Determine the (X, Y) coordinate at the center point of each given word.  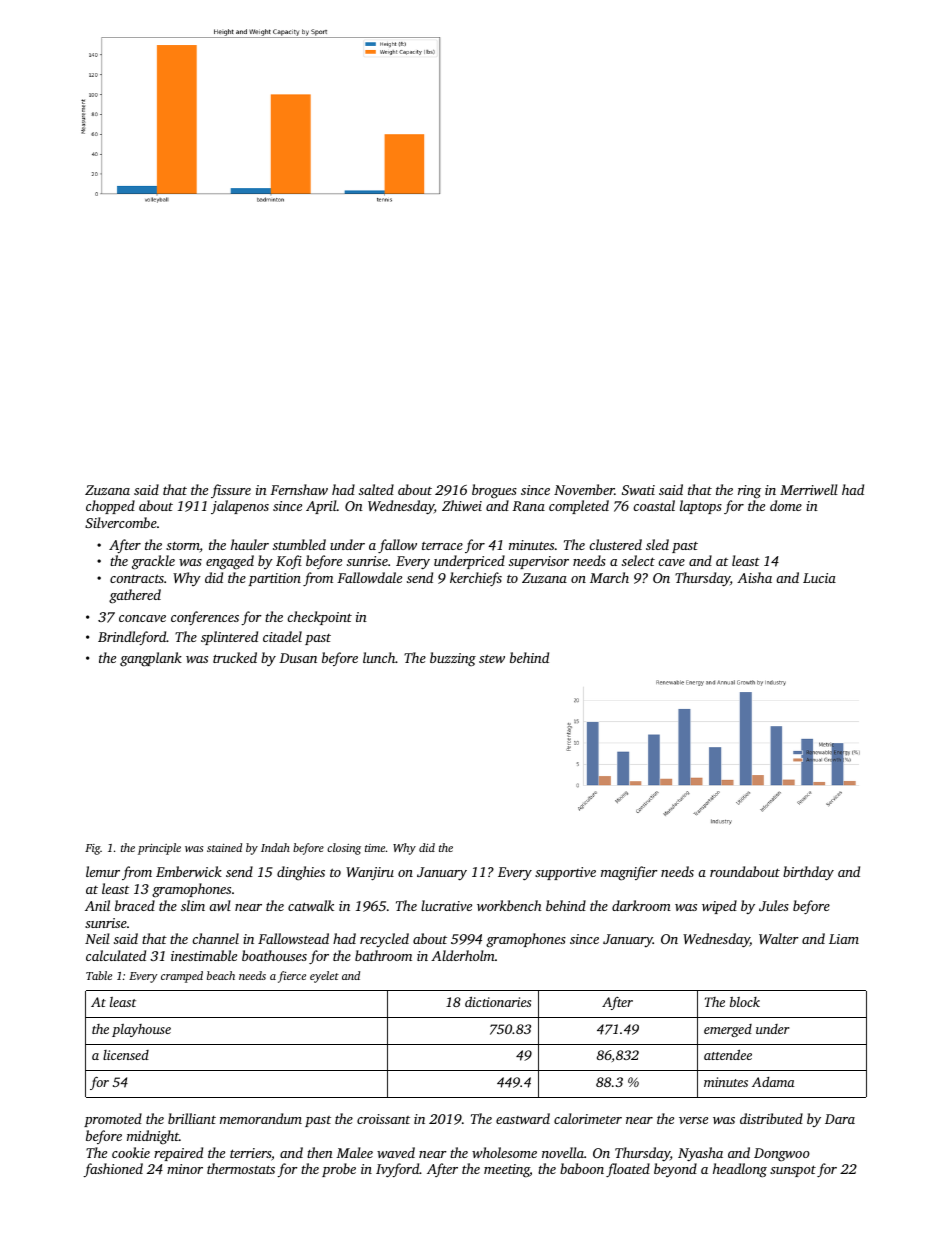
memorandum (261, 1118)
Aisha (754, 577)
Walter (779, 938)
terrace (442, 546)
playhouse (141, 1030)
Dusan (298, 658)
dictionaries (498, 1001)
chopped (110, 507)
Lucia (819, 578)
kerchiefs (476, 579)
